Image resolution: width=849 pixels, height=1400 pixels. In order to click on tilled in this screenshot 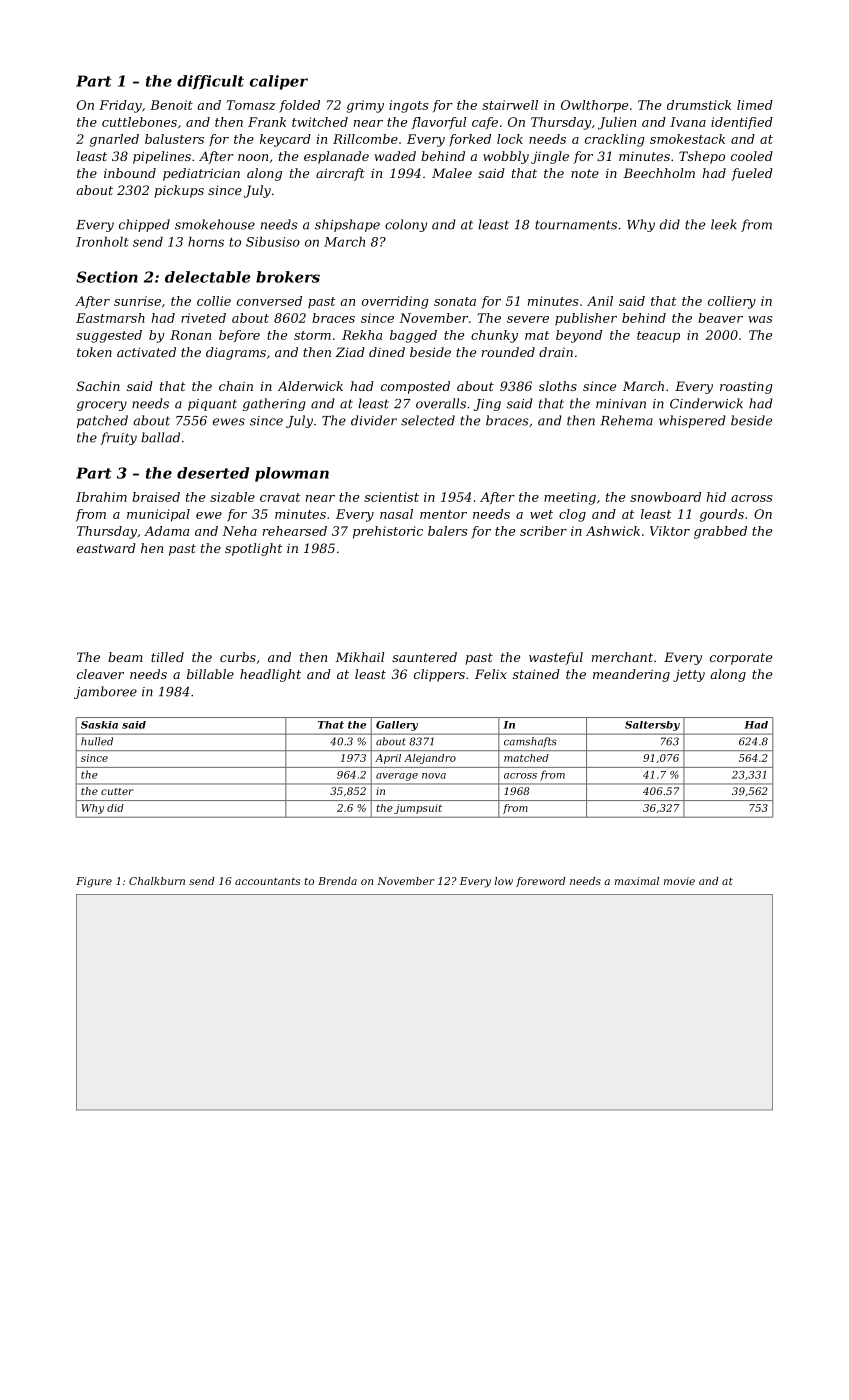, I will do `click(167, 657)`.
